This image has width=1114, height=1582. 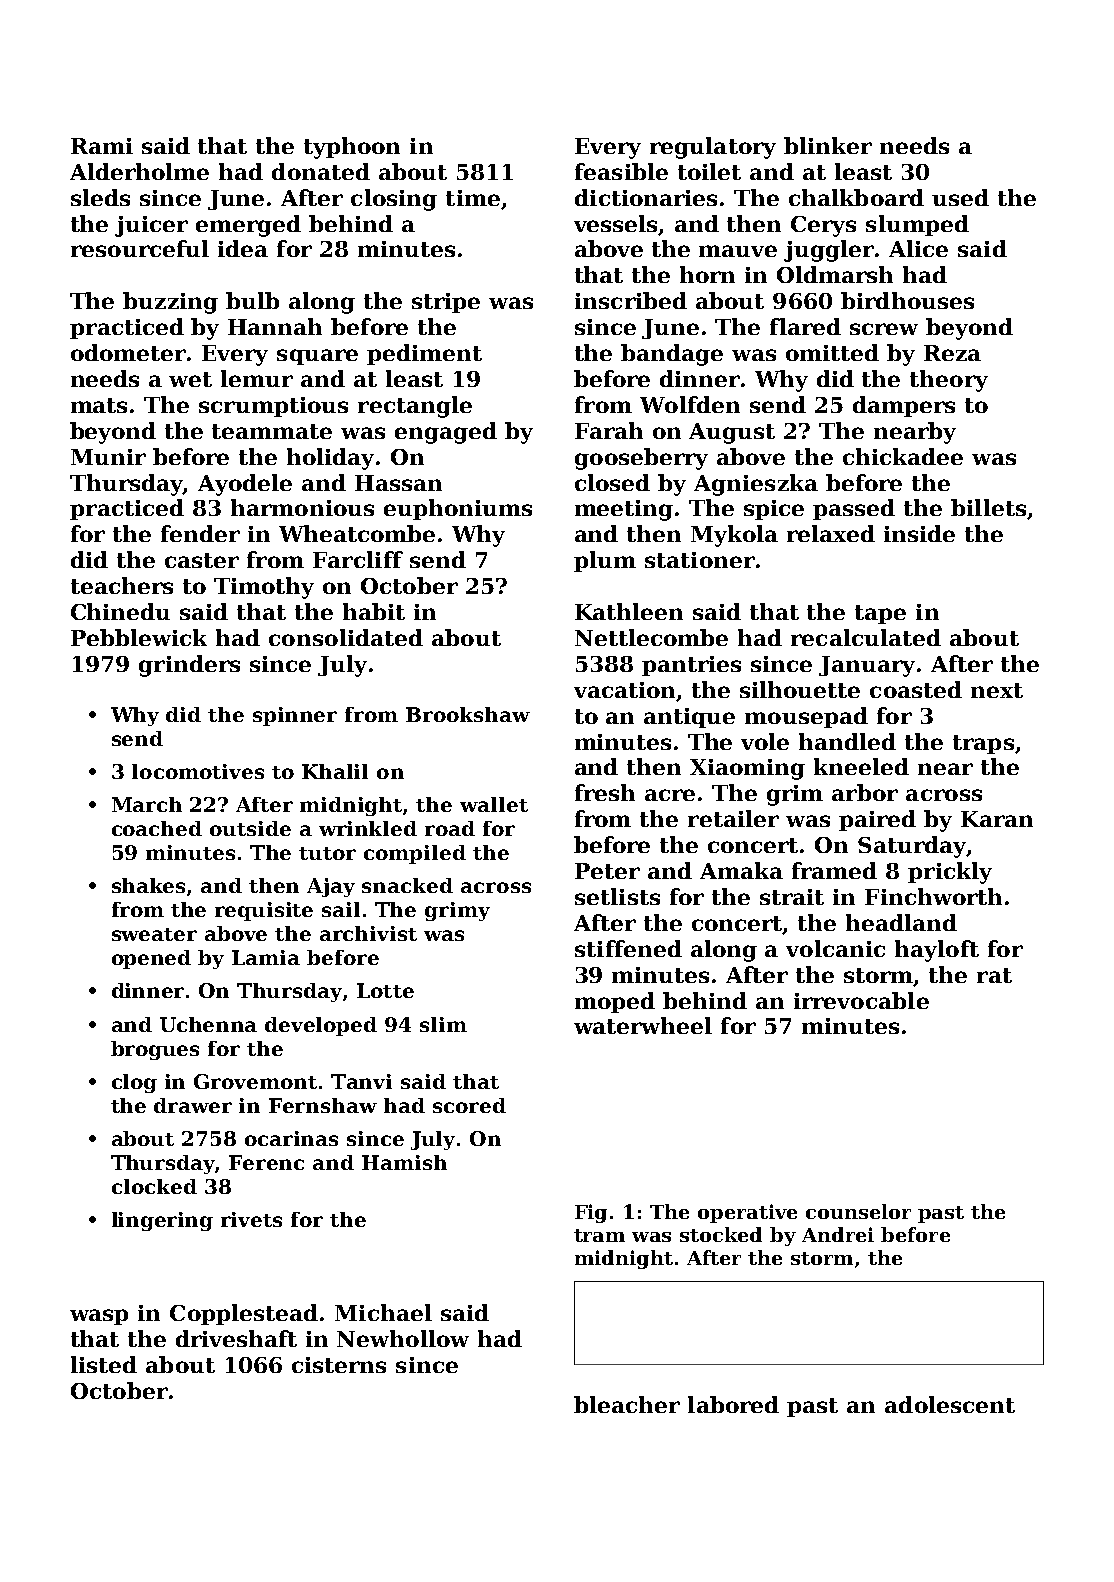 I want to click on feasible, so click(x=621, y=171).
